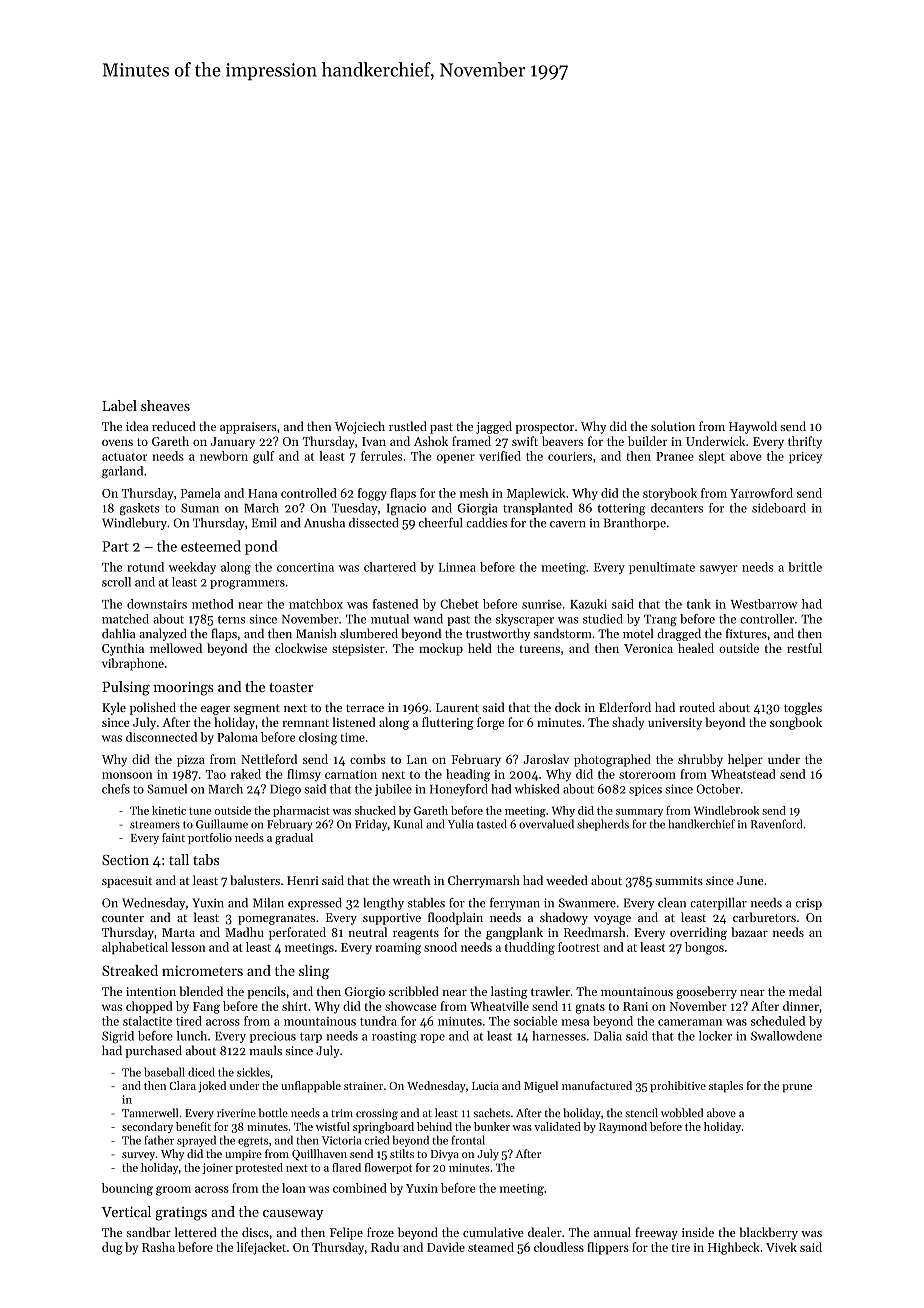 The height and width of the screenshot is (1308, 924). What do you see at coordinates (112, 1248) in the screenshot?
I see `dug` at bounding box center [112, 1248].
